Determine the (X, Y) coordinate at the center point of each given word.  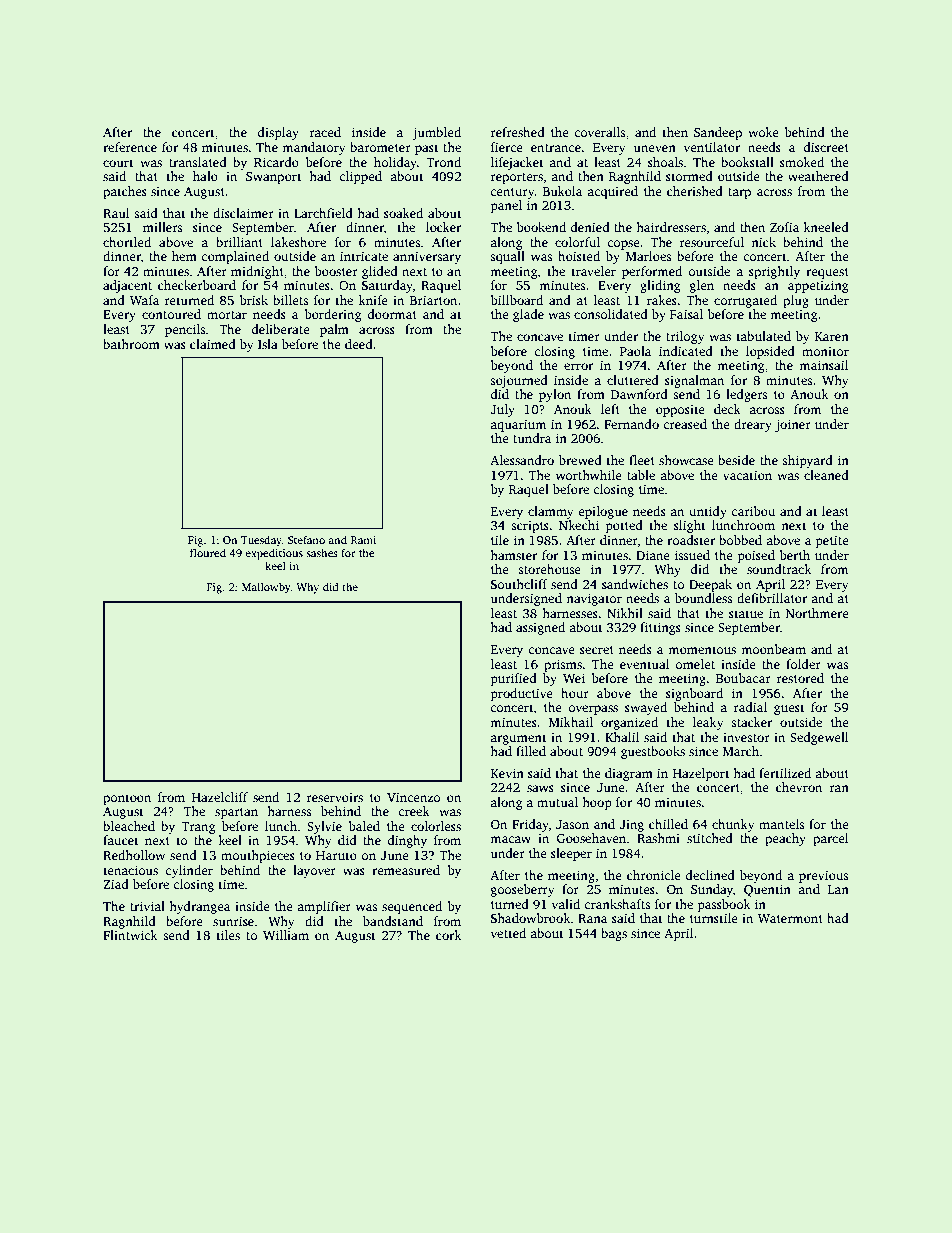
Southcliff (519, 584)
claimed (213, 344)
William (286, 935)
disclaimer (243, 213)
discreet (826, 147)
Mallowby (266, 588)
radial (750, 707)
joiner (793, 425)
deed (359, 344)
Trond (443, 162)
